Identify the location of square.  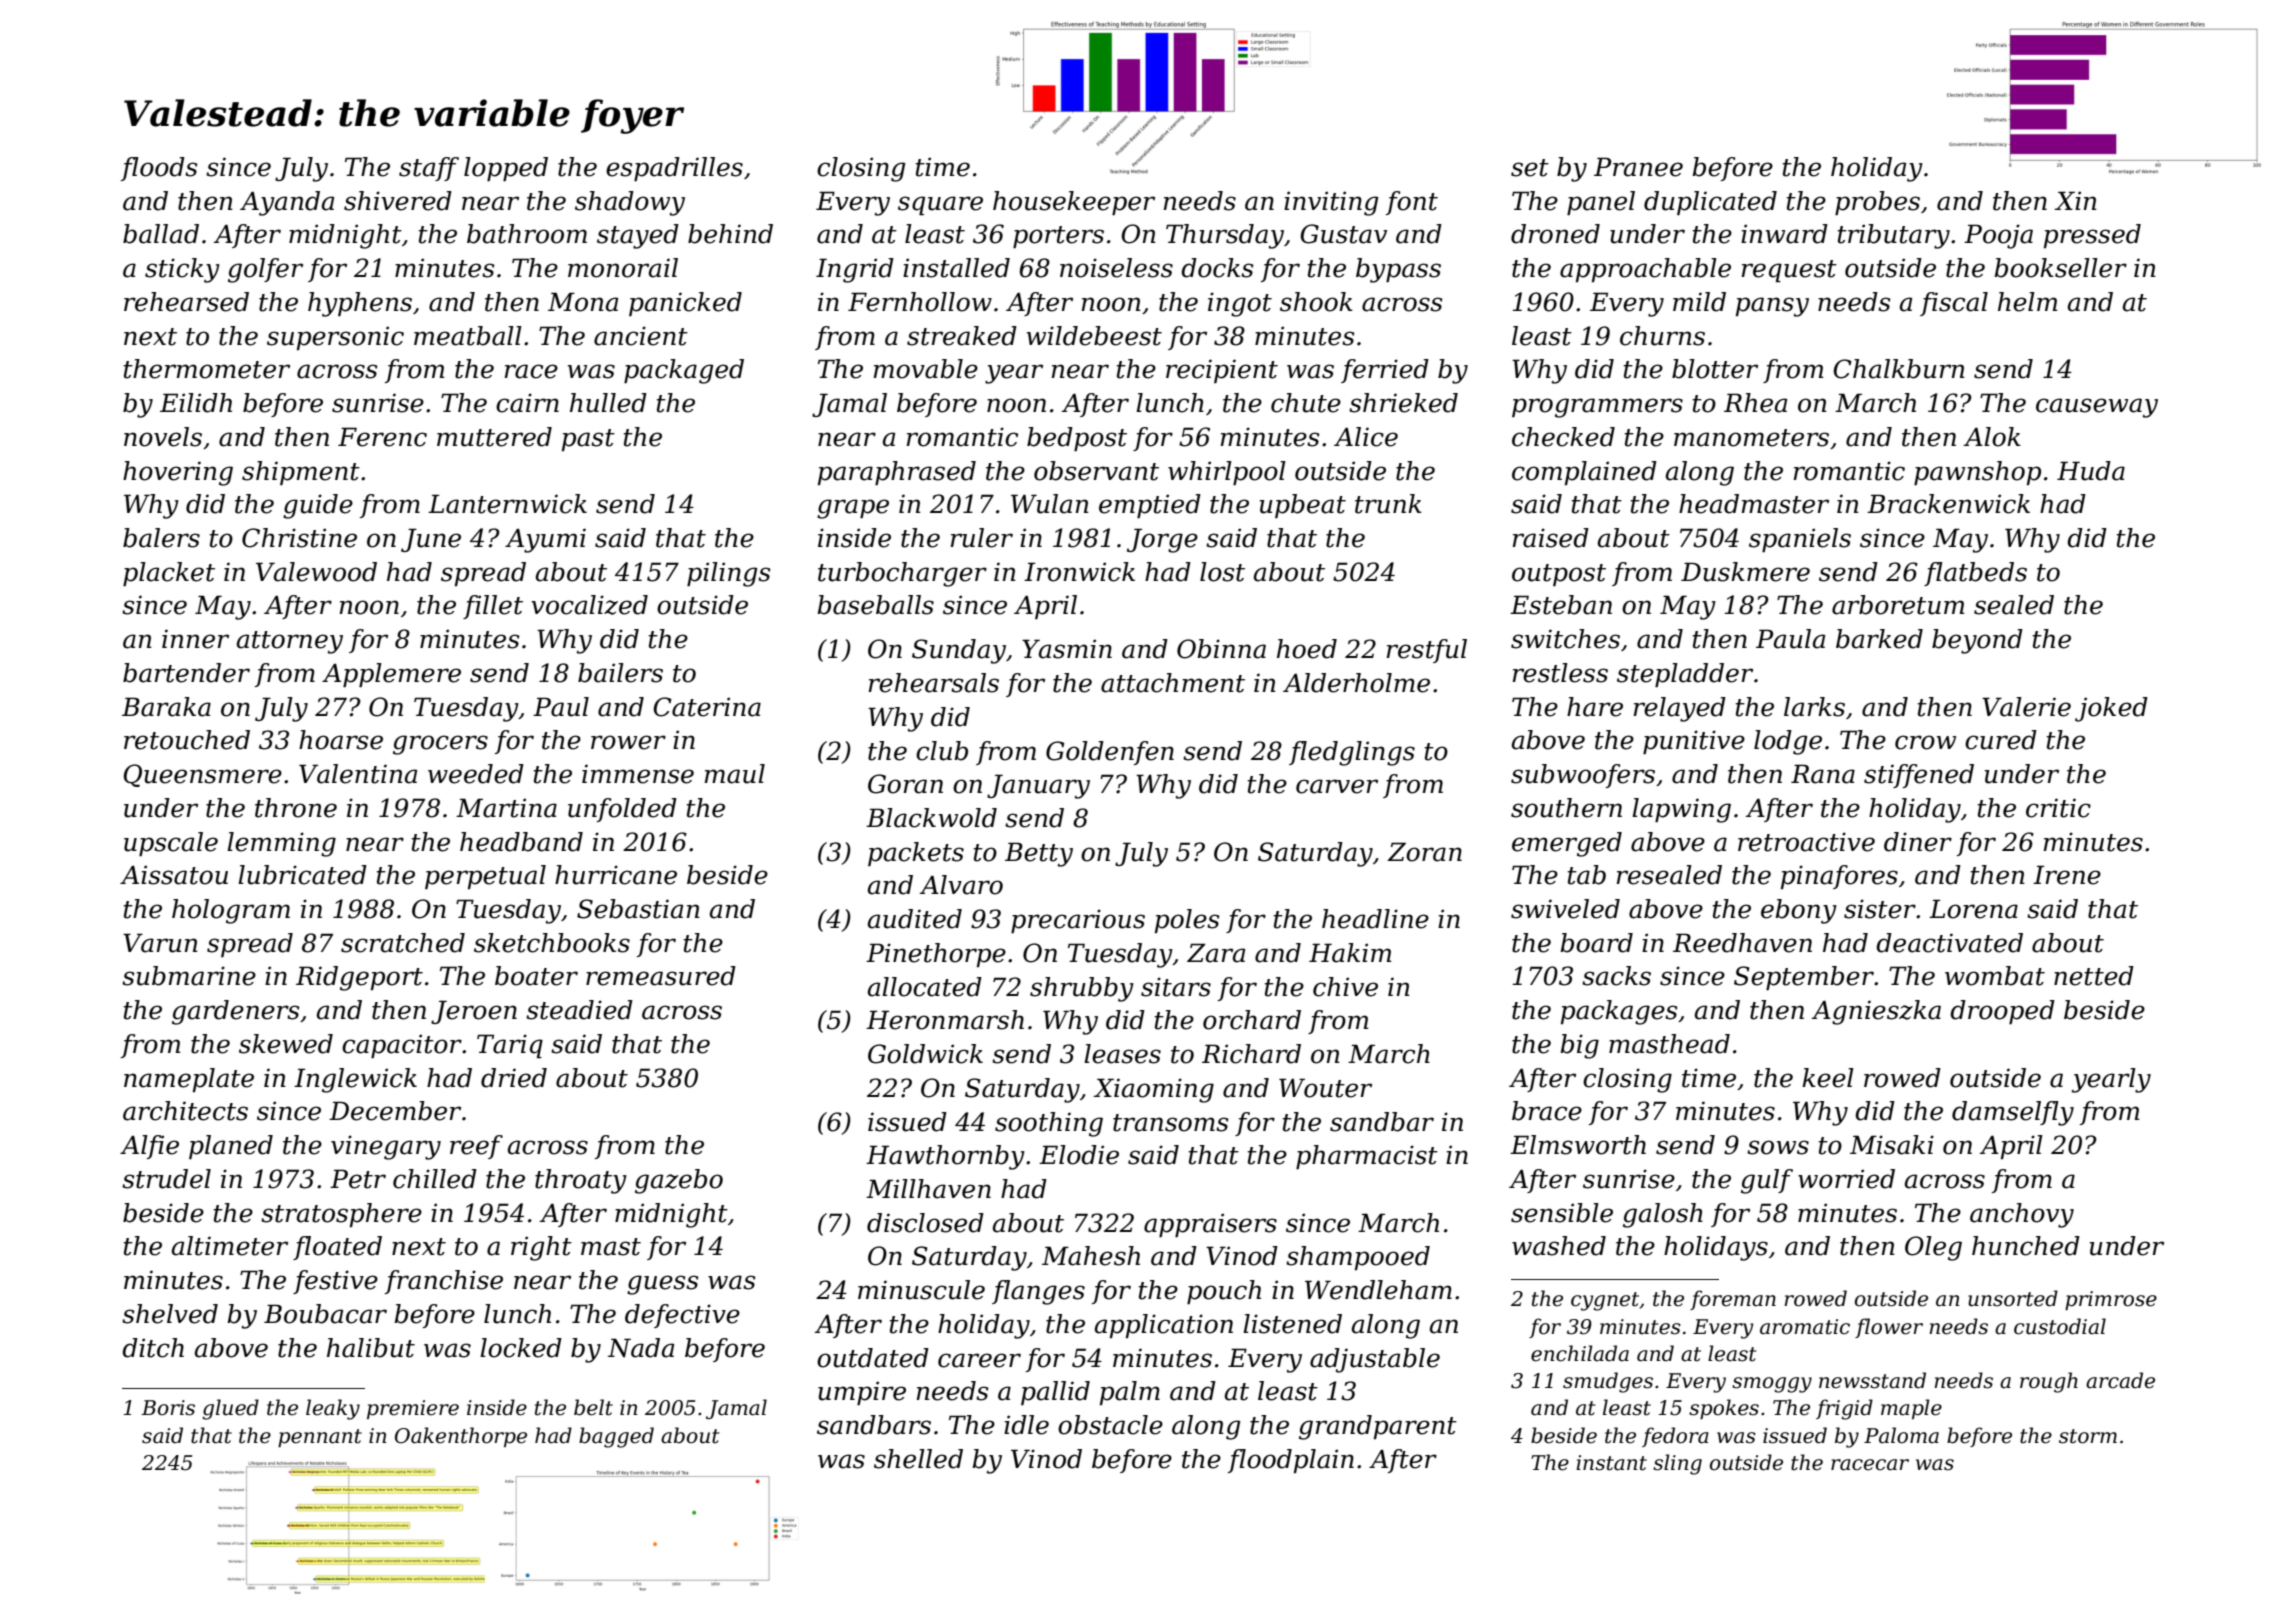
(940, 205).
